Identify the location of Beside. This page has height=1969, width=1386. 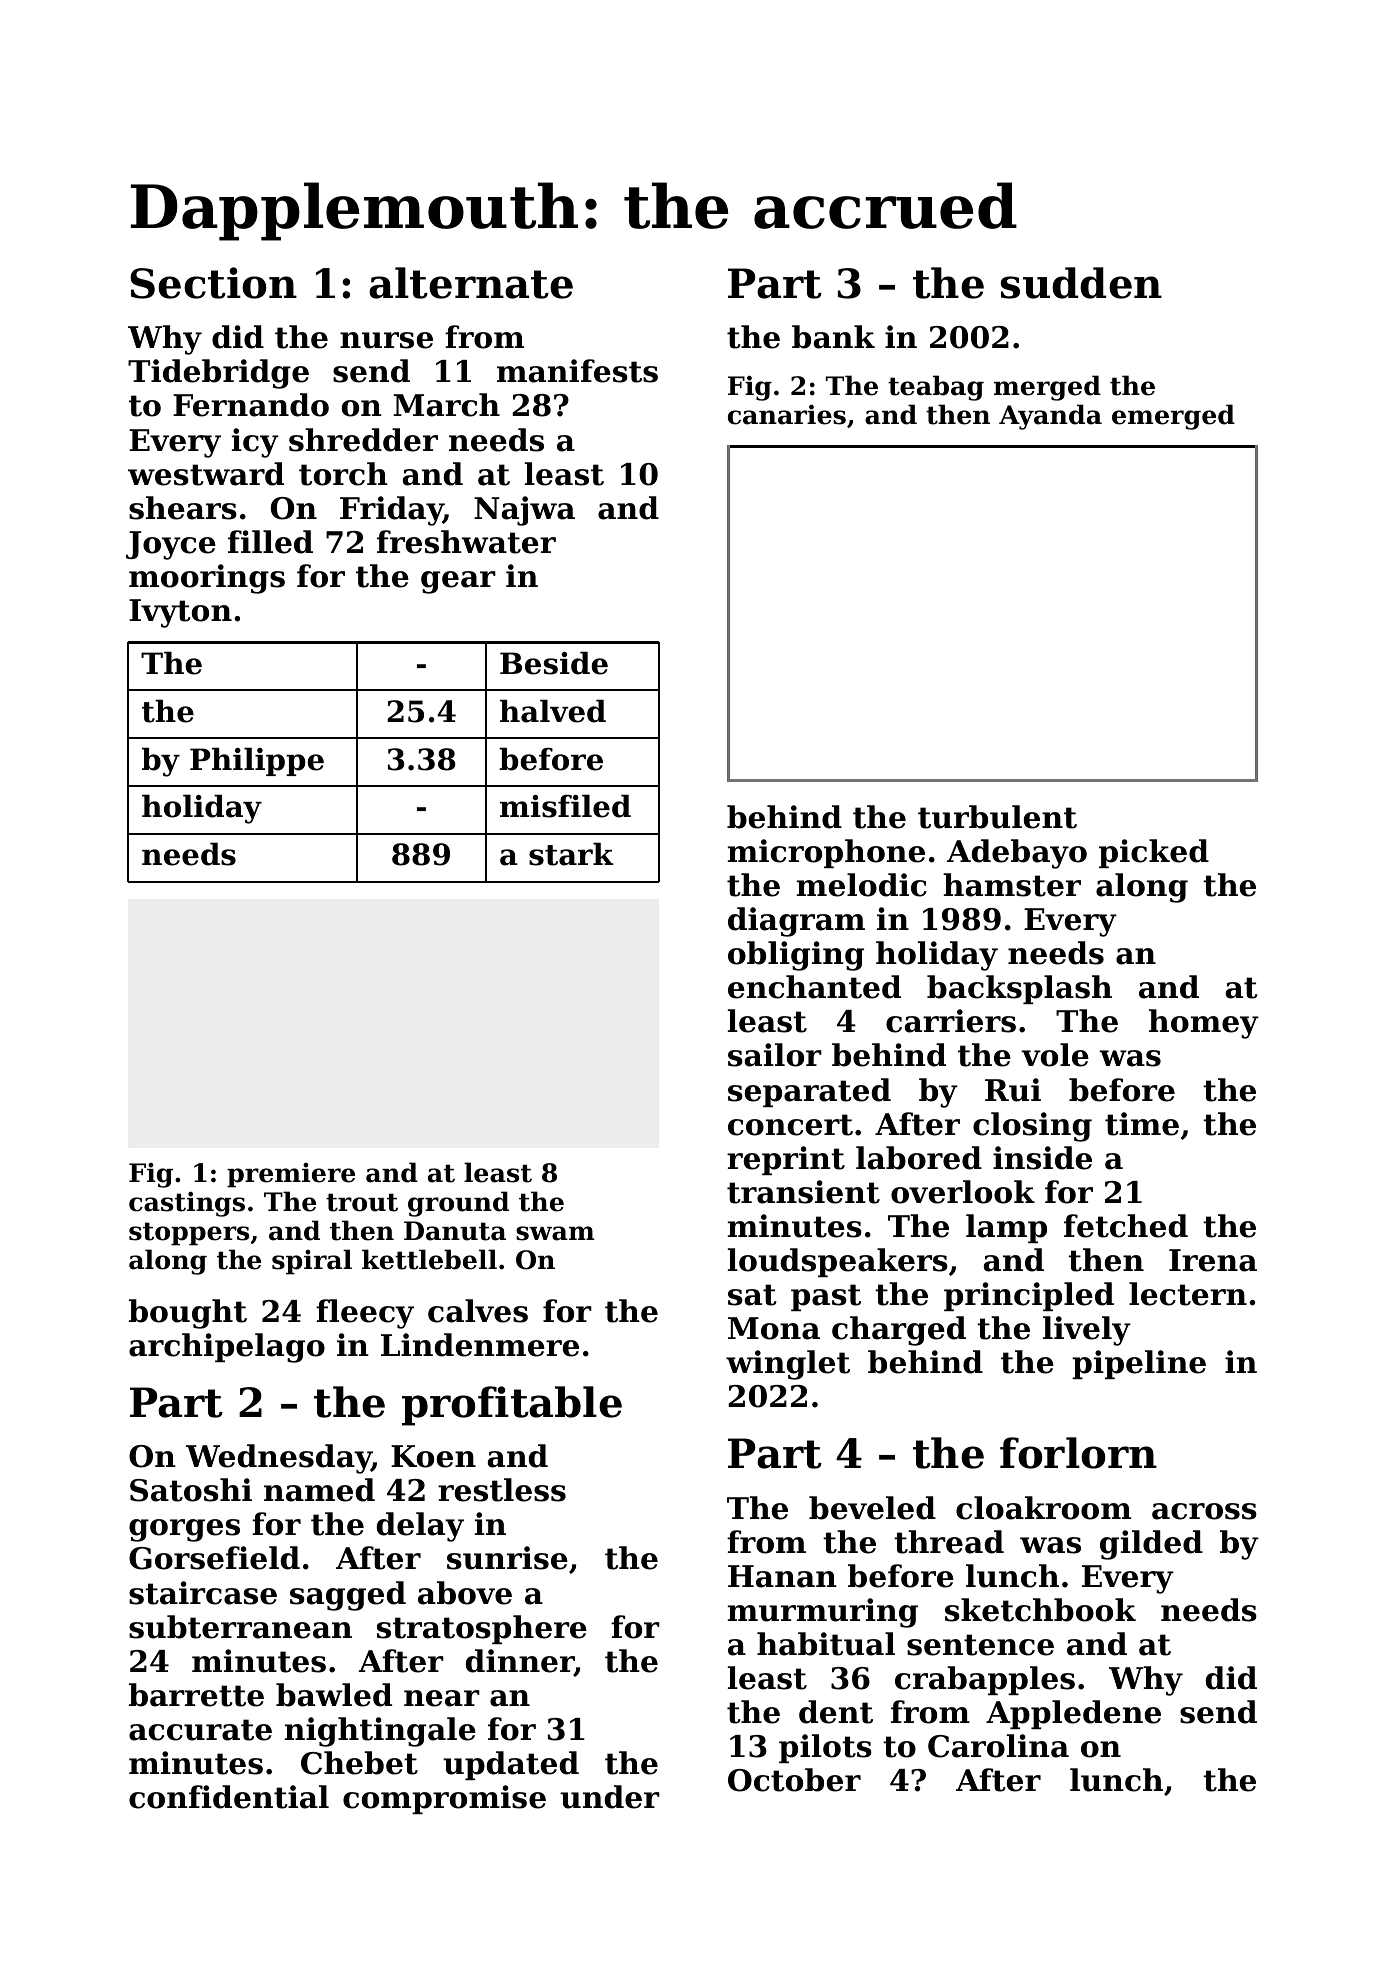
(554, 663).
